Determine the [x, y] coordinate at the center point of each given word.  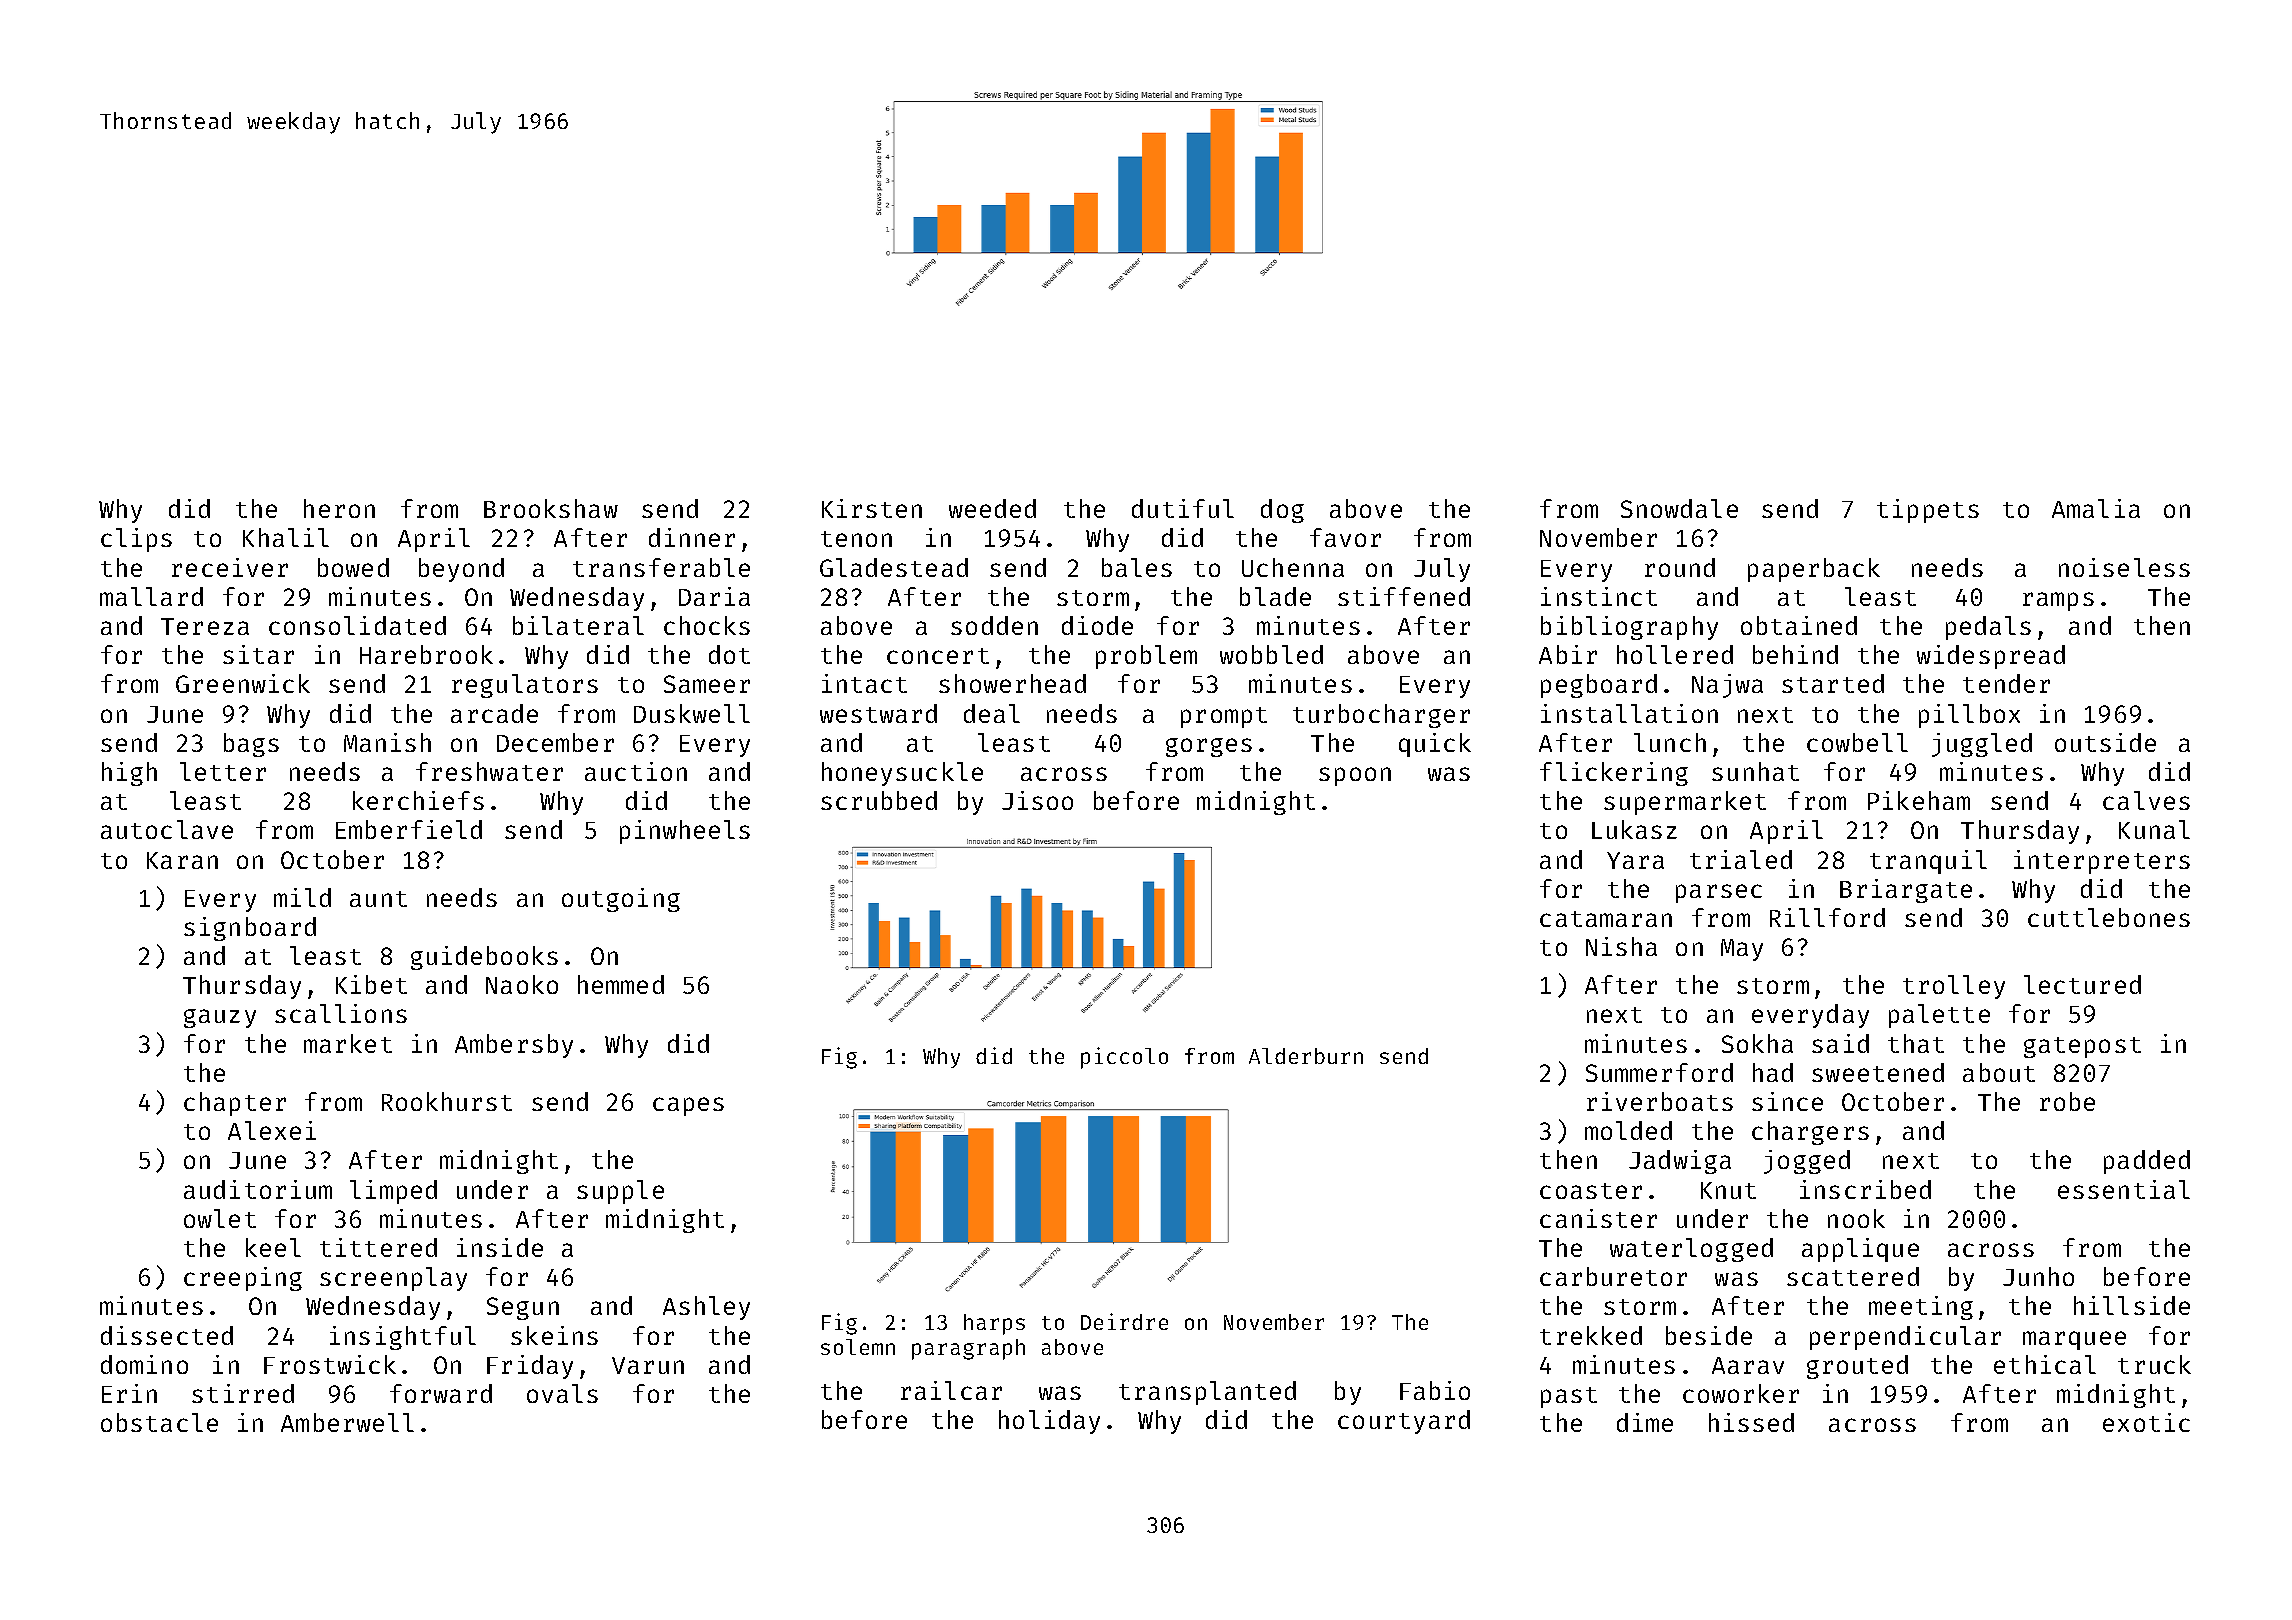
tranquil [1928, 862]
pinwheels [685, 832]
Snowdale [1679, 508]
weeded [992, 508]
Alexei [272, 1130]
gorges [1209, 747]
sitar [258, 654]
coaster [1591, 1191]
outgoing [621, 900]
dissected [167, 1335]
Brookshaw [551, 508]
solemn [858, 1347]
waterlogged [1691, 1250]
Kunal [2154, 829]
